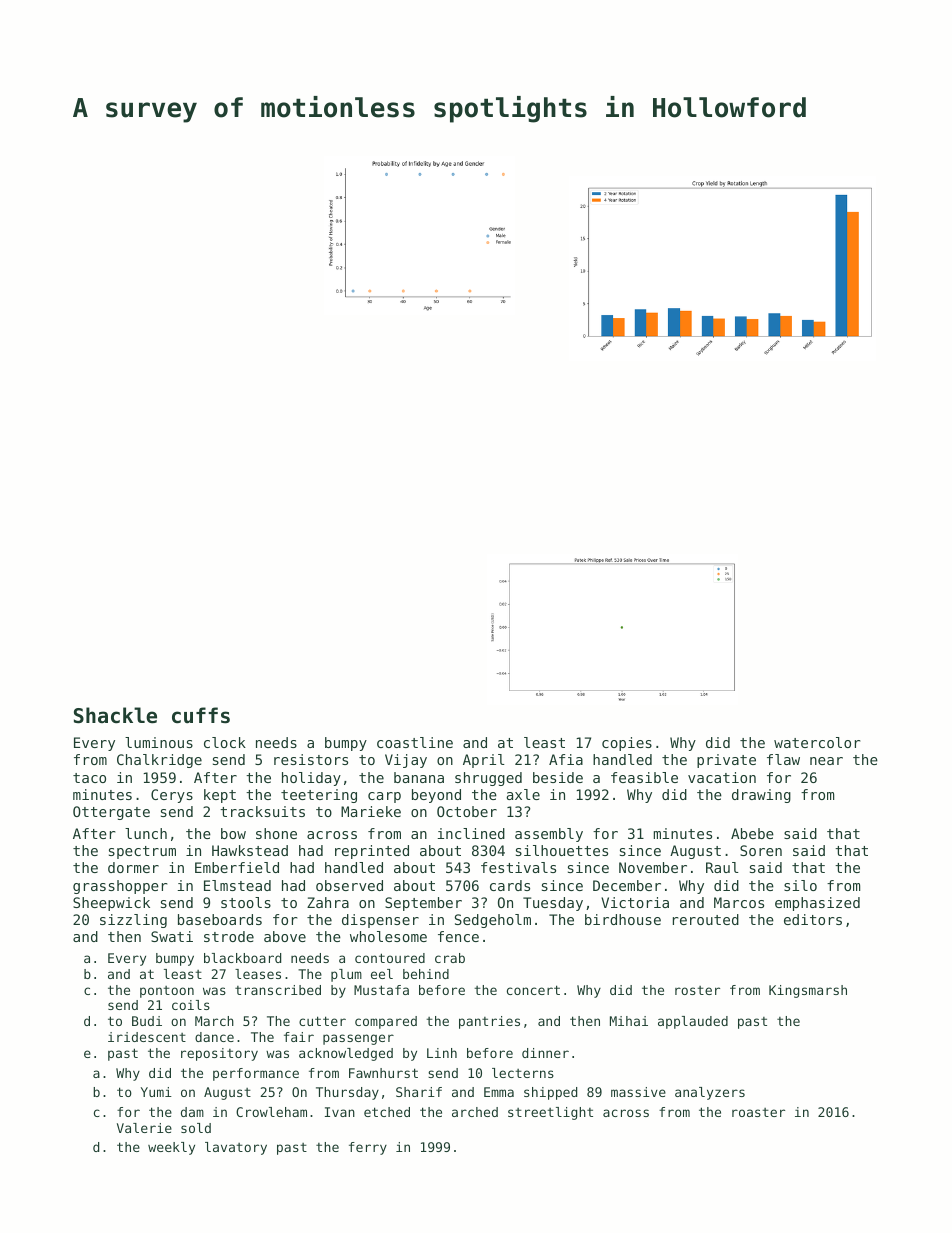 This document has width=952, height=1233. Describe the element at coordinates (627, 744) in the document. I see `copies` at that location.
